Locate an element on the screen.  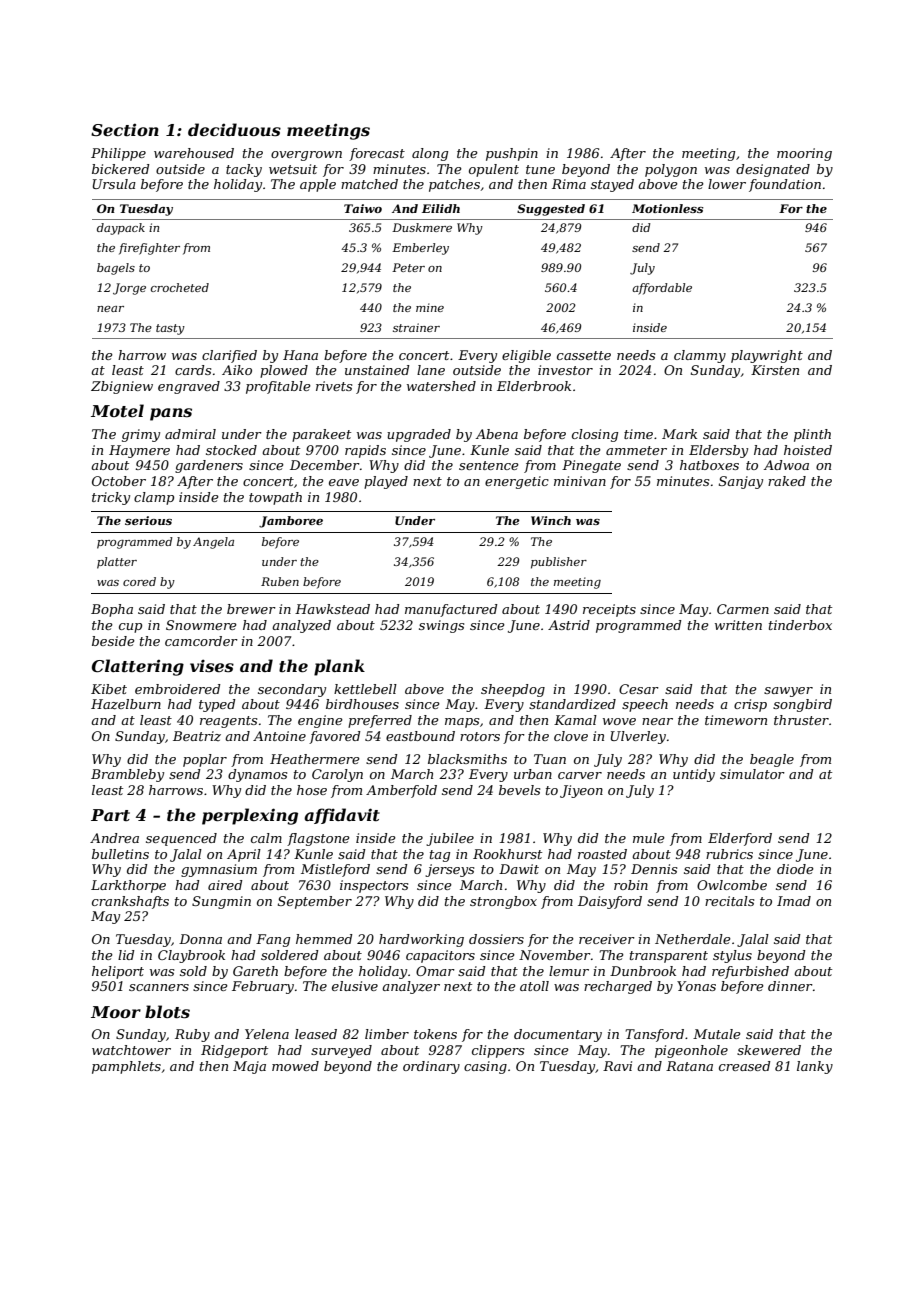
favored is located at coordinates (335, 737).
